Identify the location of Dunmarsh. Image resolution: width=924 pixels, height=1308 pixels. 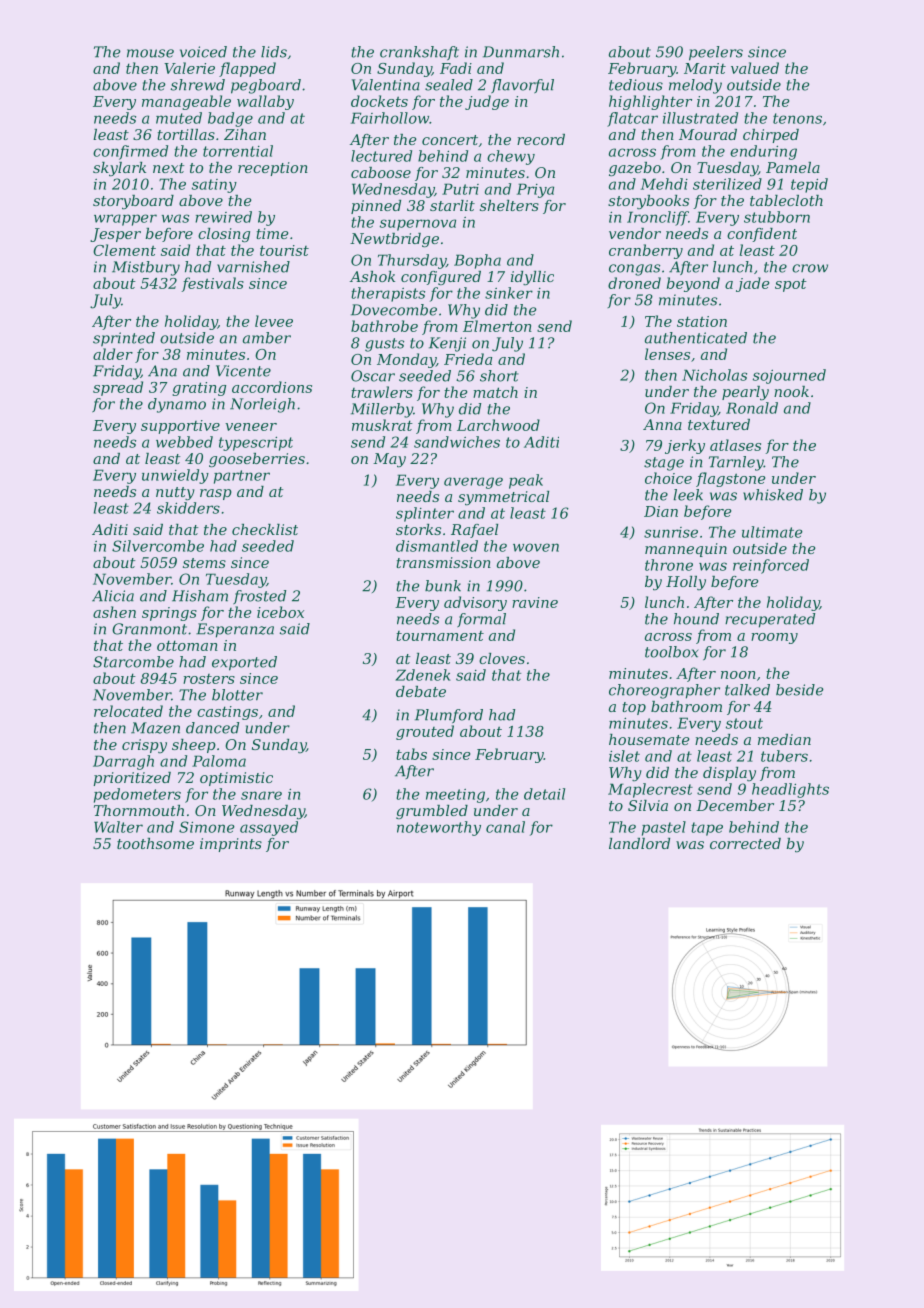
(521, 52).
